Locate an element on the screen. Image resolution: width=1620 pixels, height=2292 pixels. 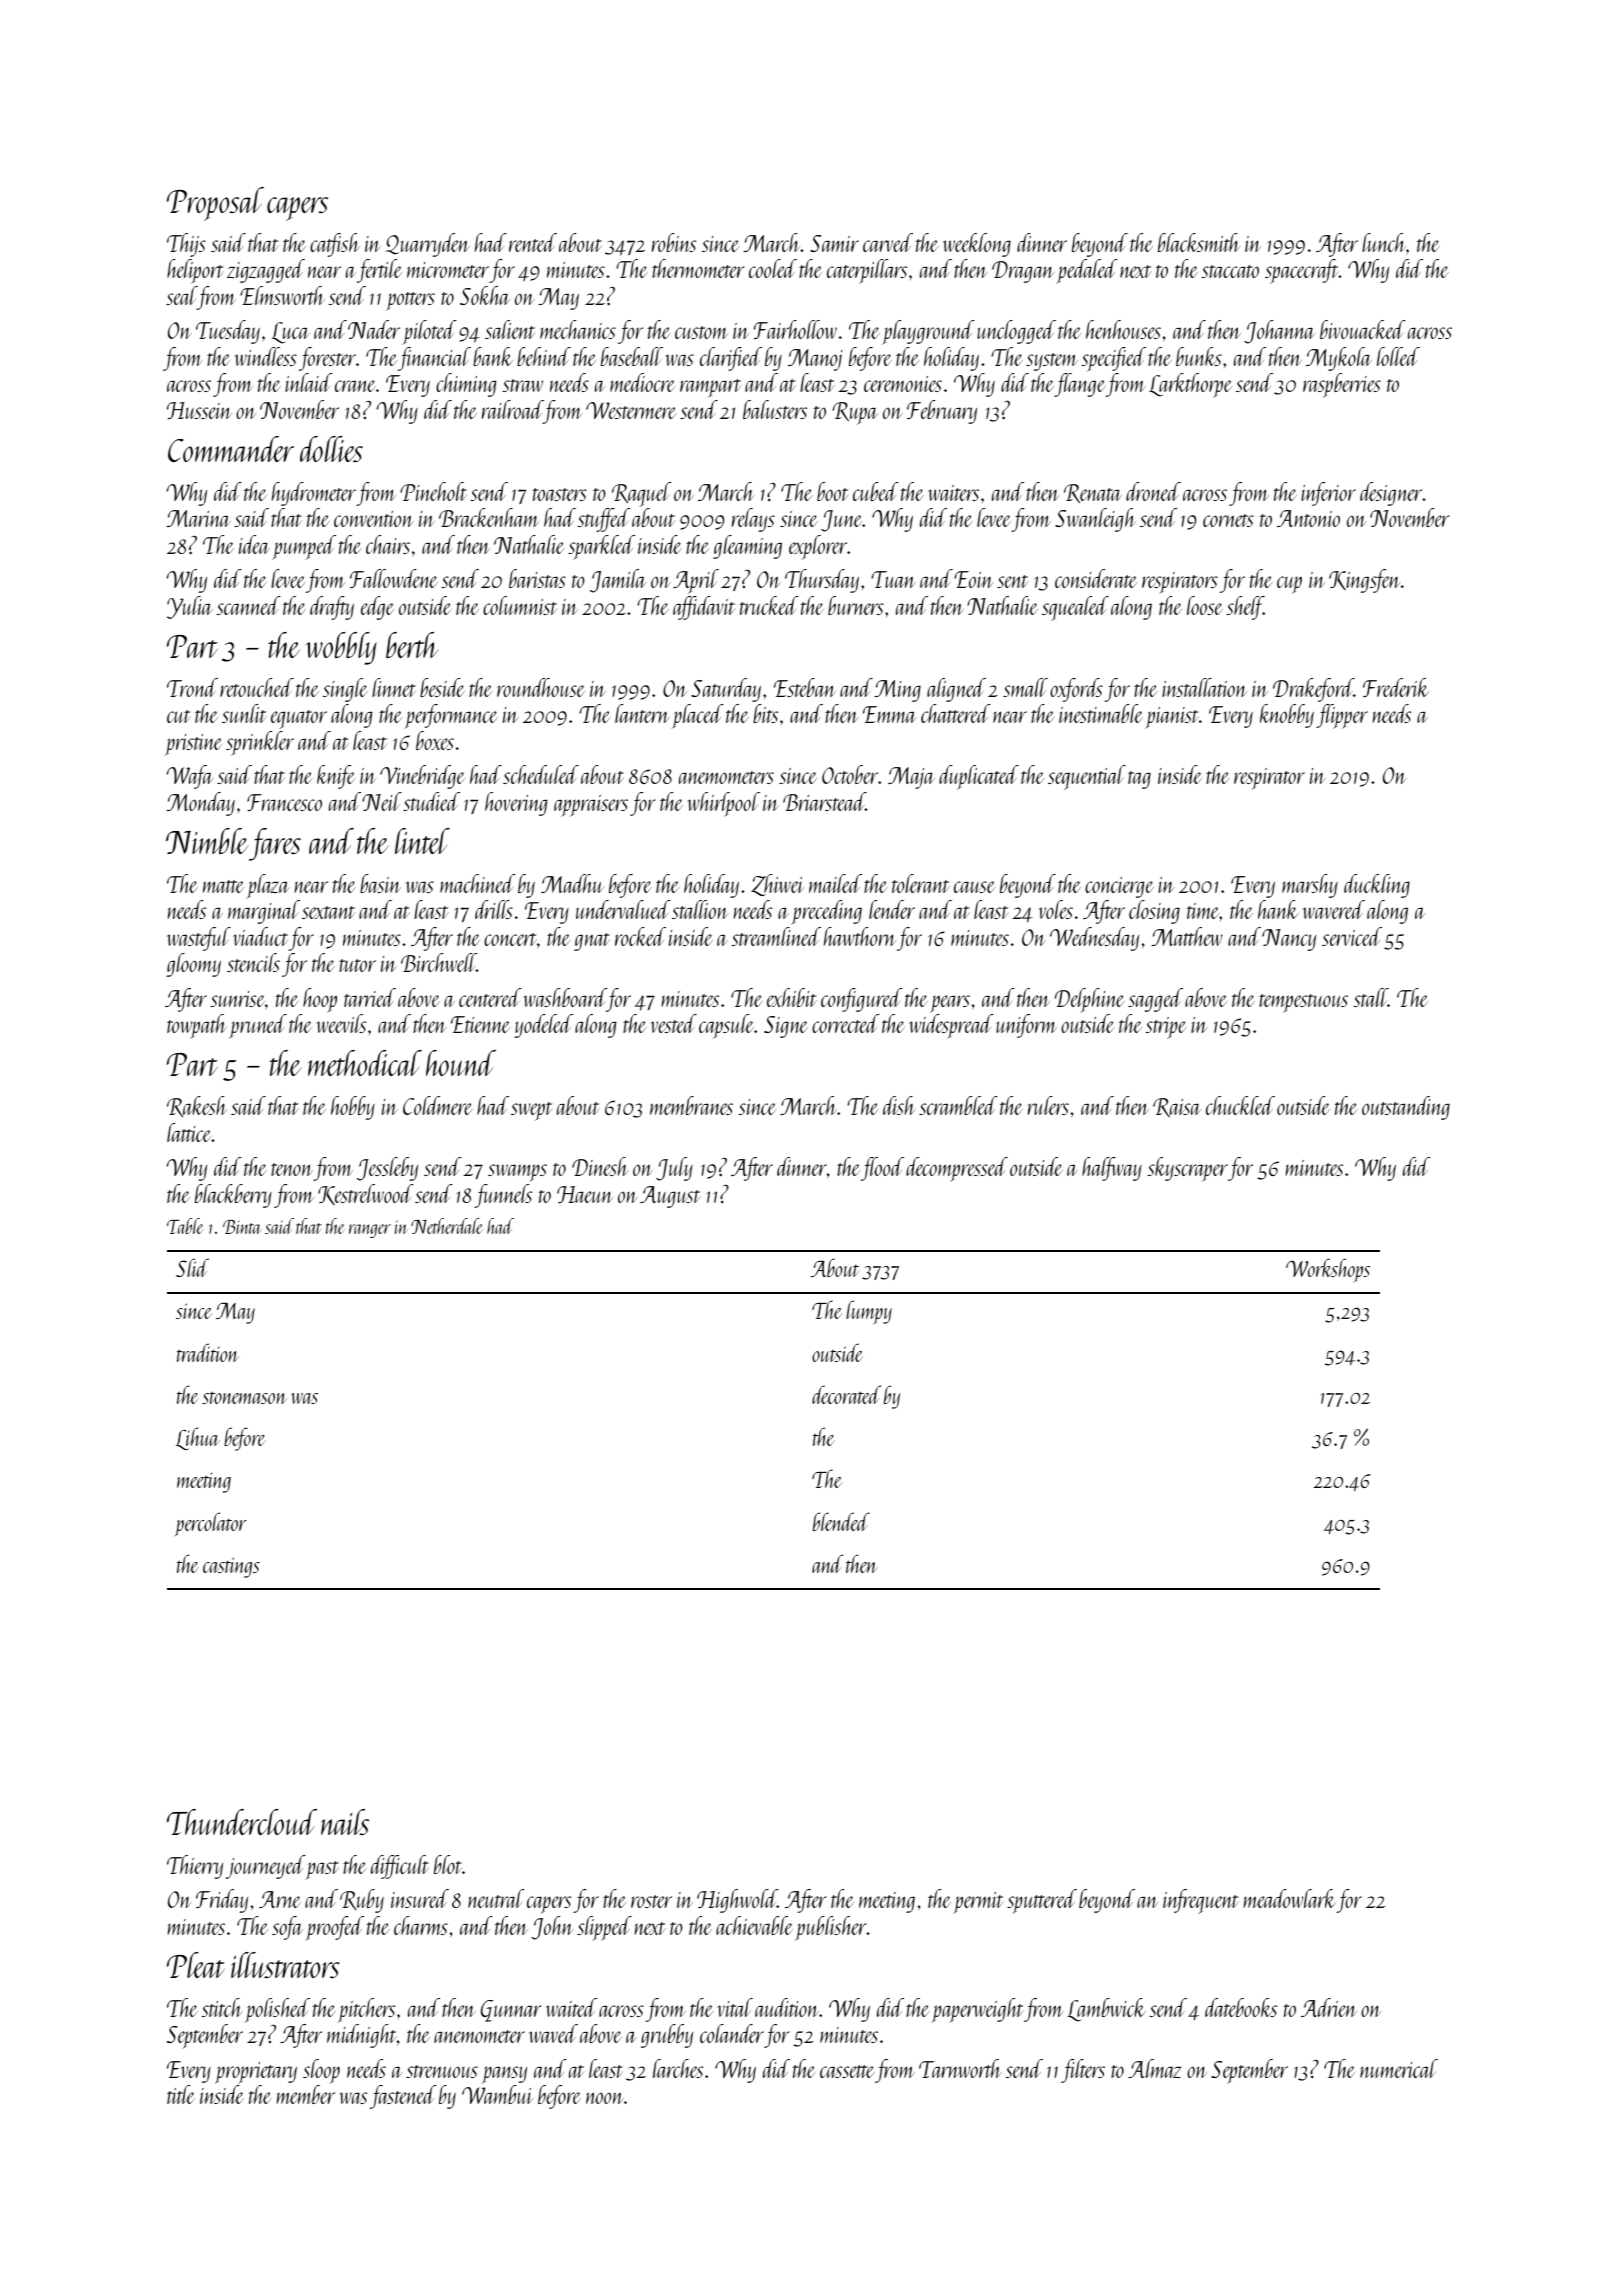
lumpy is located at coordinates (869, 1312).
